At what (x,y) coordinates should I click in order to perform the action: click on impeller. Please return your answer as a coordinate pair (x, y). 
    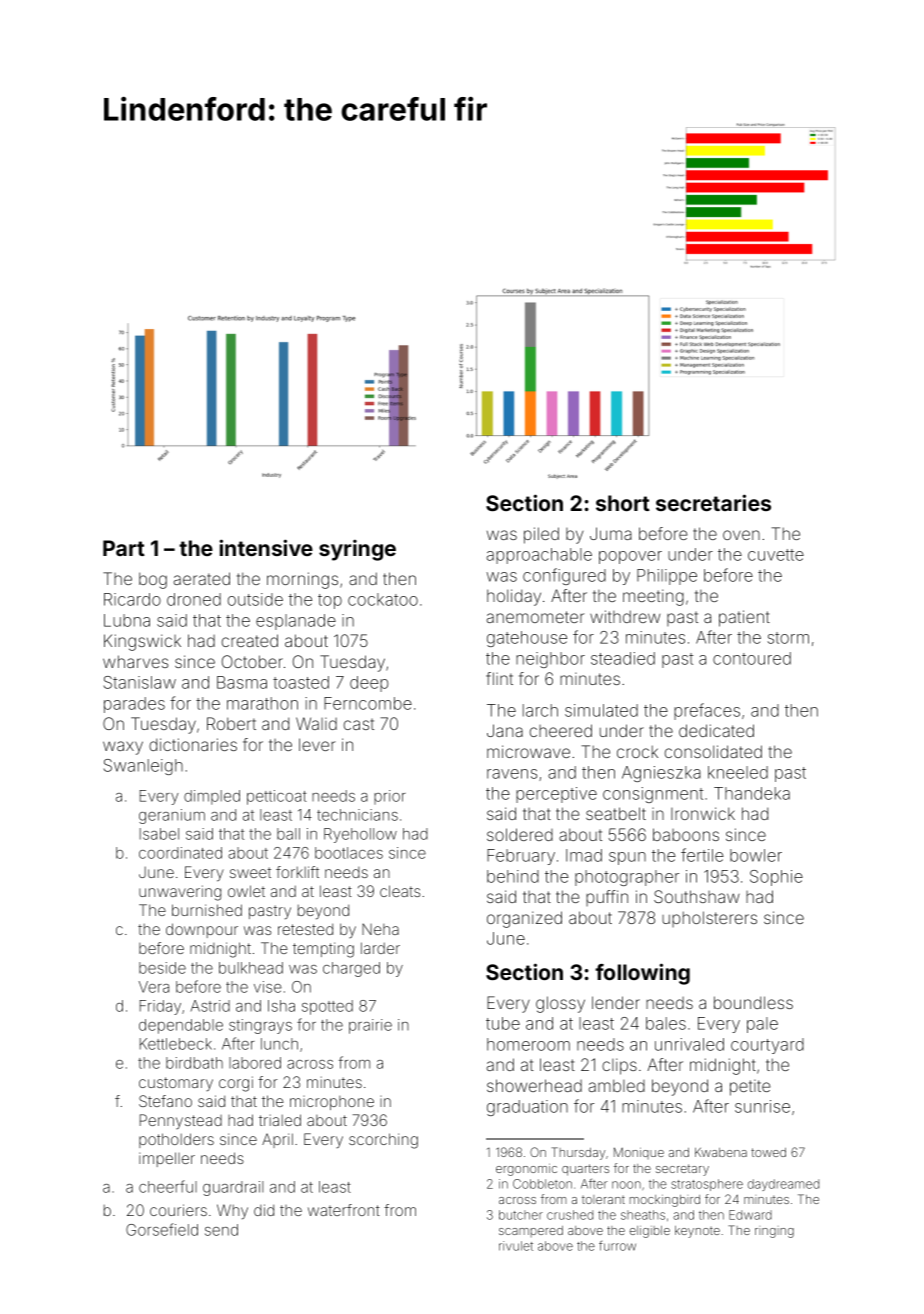
    Looking at the image, I should click on (167, 1159).
